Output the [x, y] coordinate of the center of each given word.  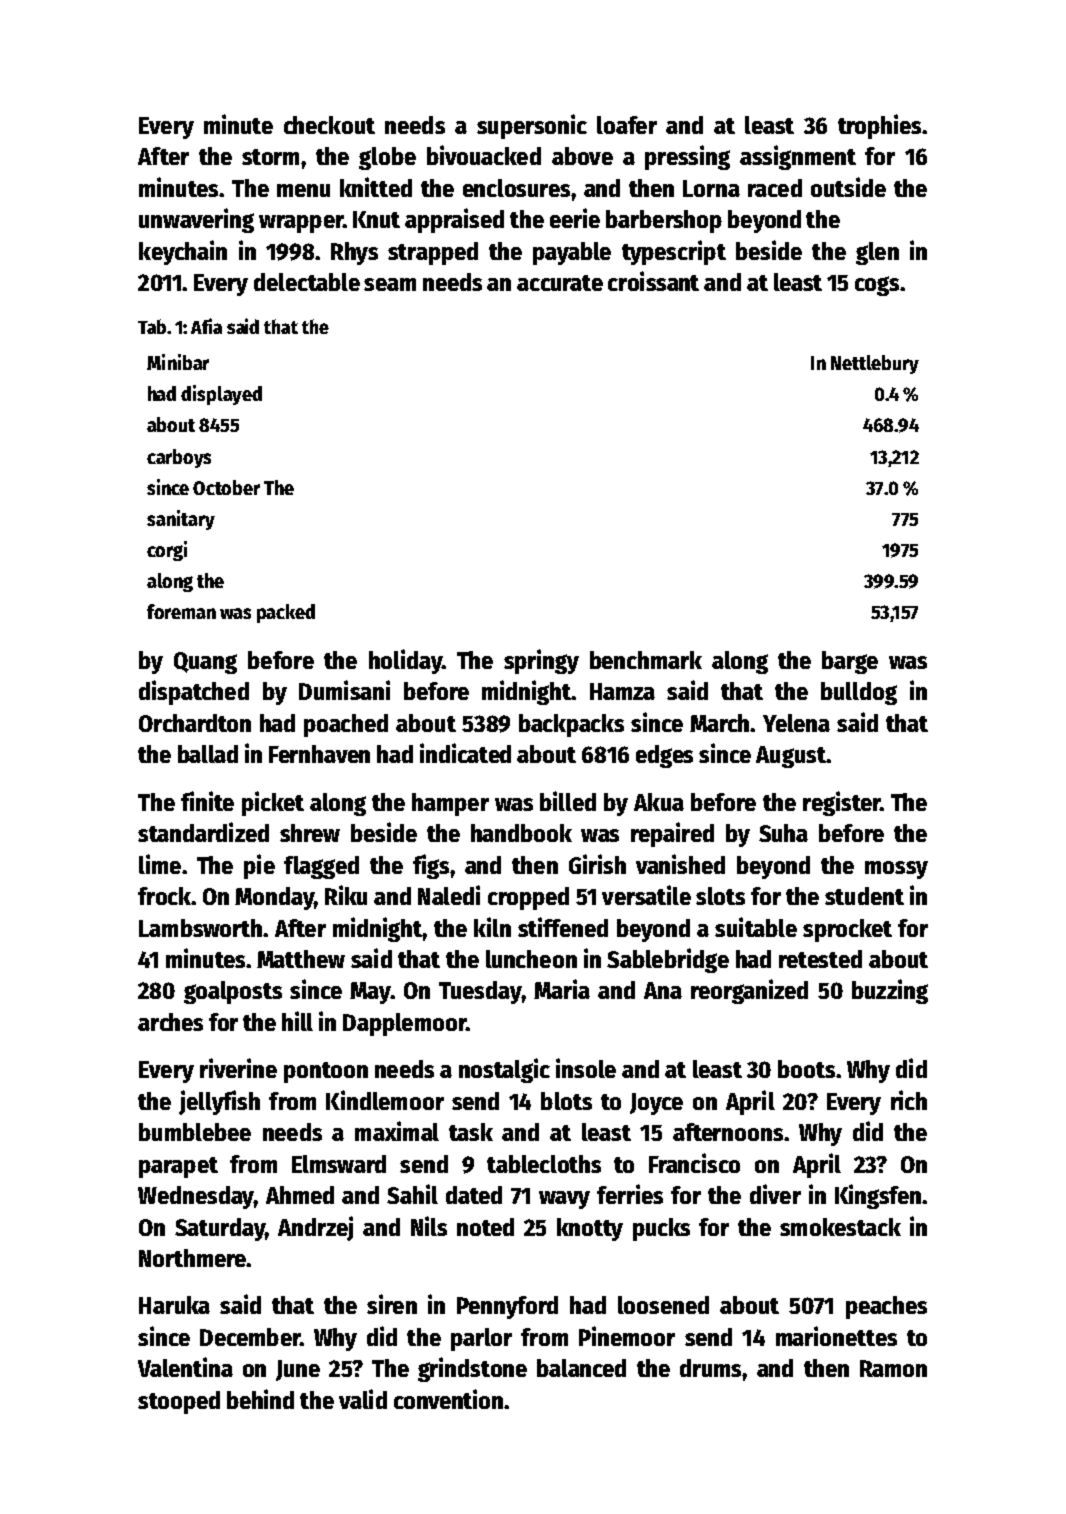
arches [170, 1022]
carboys [179, 458]
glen [877, 253]
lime [160, 864]
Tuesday [480, 992]
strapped [433, 253]
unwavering [196, 220]
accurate [560, 283]
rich [909, 1100]
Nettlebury [875, 364]
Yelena [796, 723]
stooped [179, 1402]
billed [568, 801]
